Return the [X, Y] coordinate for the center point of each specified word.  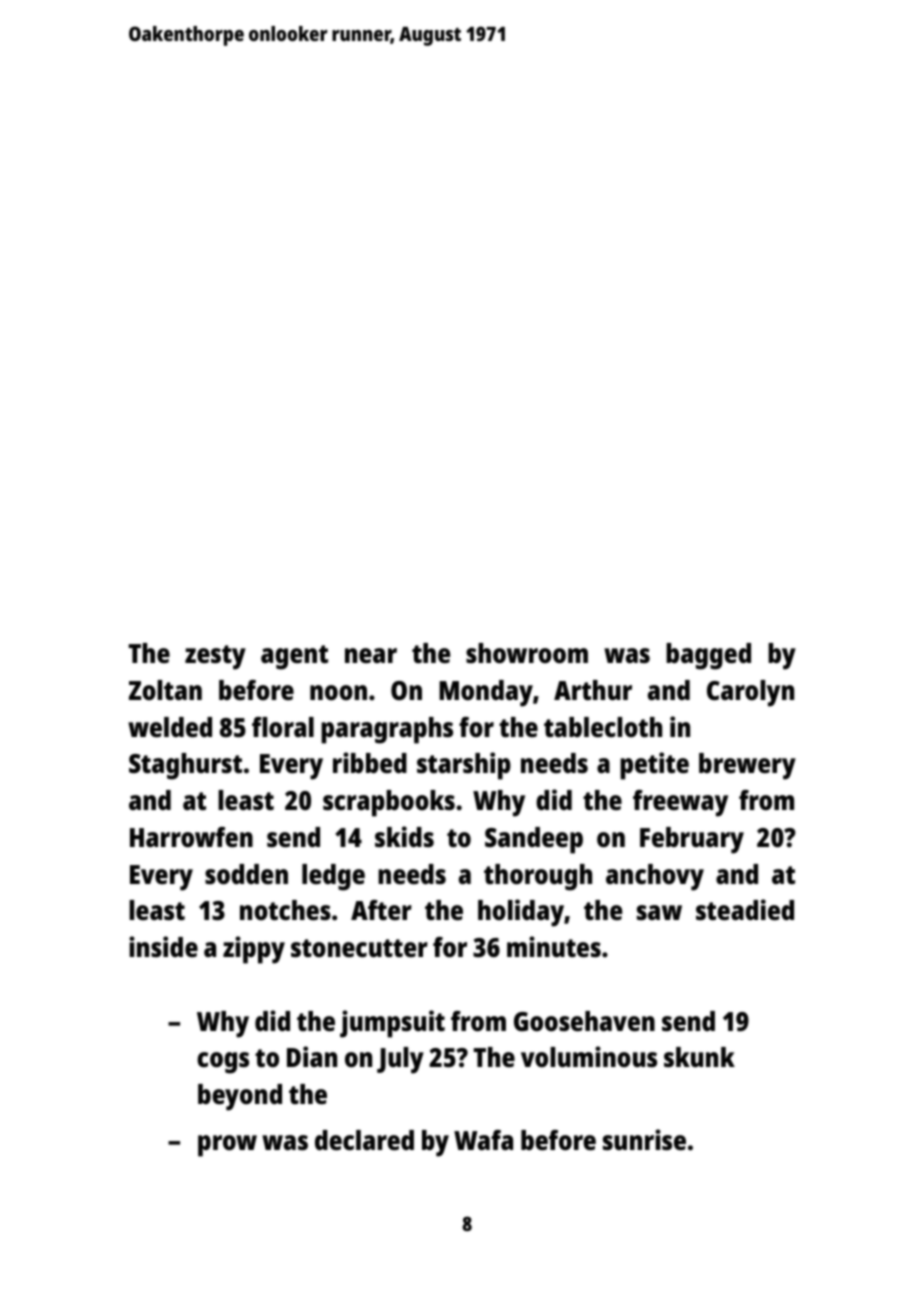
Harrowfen [191, 837]
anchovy [655, 877]
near [371, 655]
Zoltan [165, 690]
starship [464, 766]
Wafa [483, 1140]
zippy [254, 950]
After [381, 910]
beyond [240, 1097]
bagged [708, 656]
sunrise [644, 1140]
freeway [680, 803]
